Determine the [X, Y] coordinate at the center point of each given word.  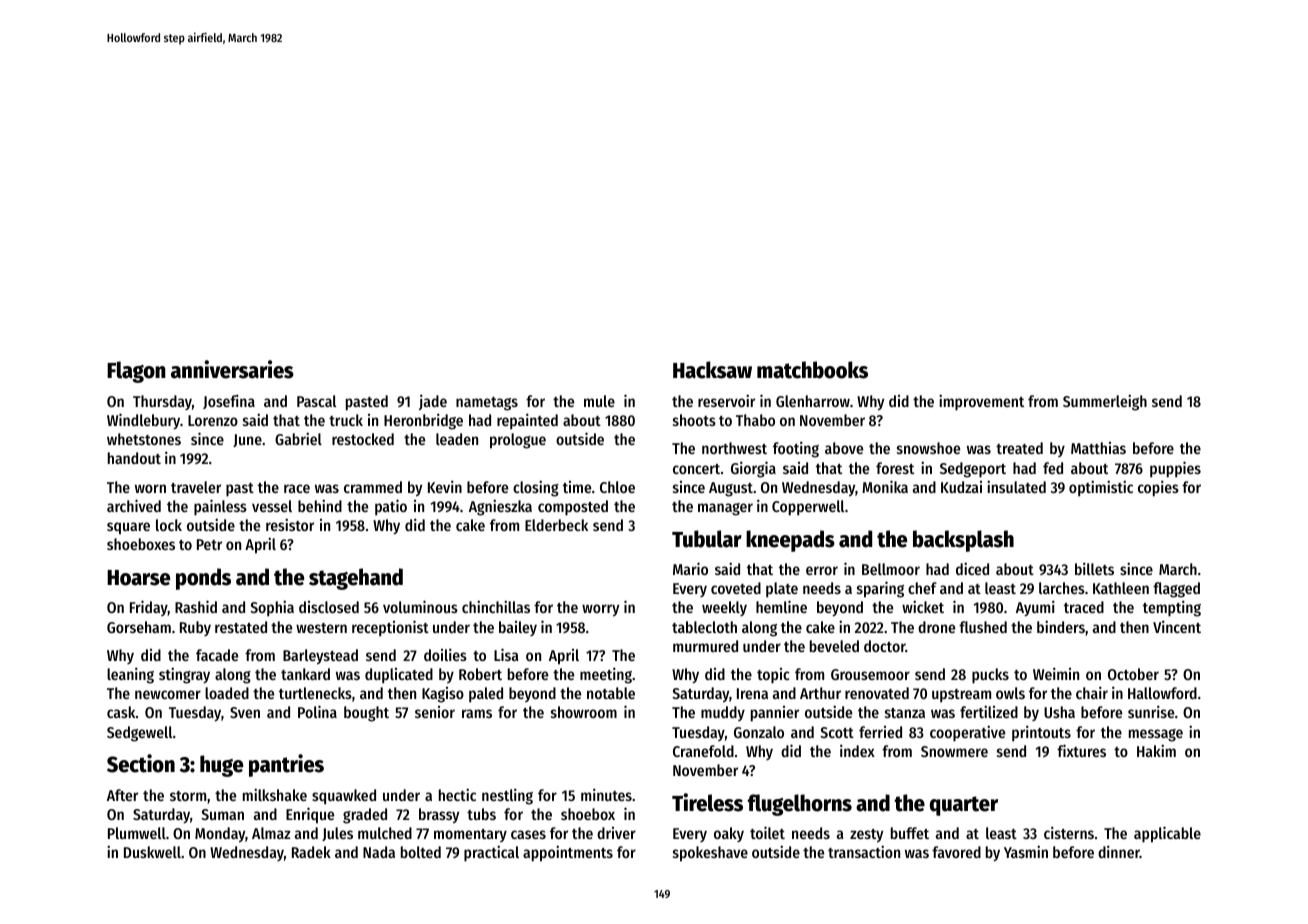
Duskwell [152, 852]
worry [600, 610]
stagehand [356, 579]
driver [616, 833]
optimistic [1101, 488]
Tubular [707, 539]
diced [972, 568]
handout [134, 458]
